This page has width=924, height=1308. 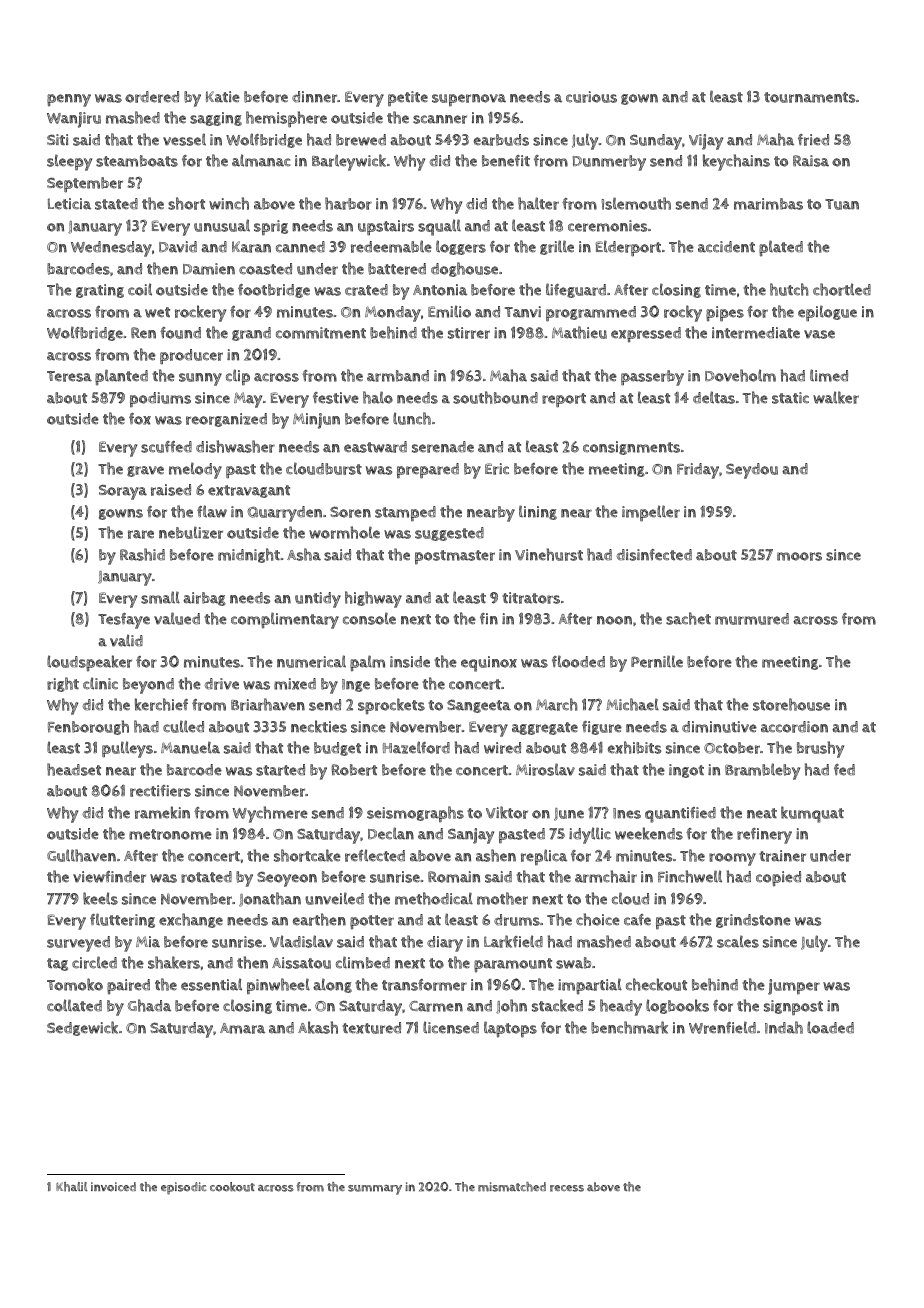 I want to click on southbound, so click(x=495, y=397).
